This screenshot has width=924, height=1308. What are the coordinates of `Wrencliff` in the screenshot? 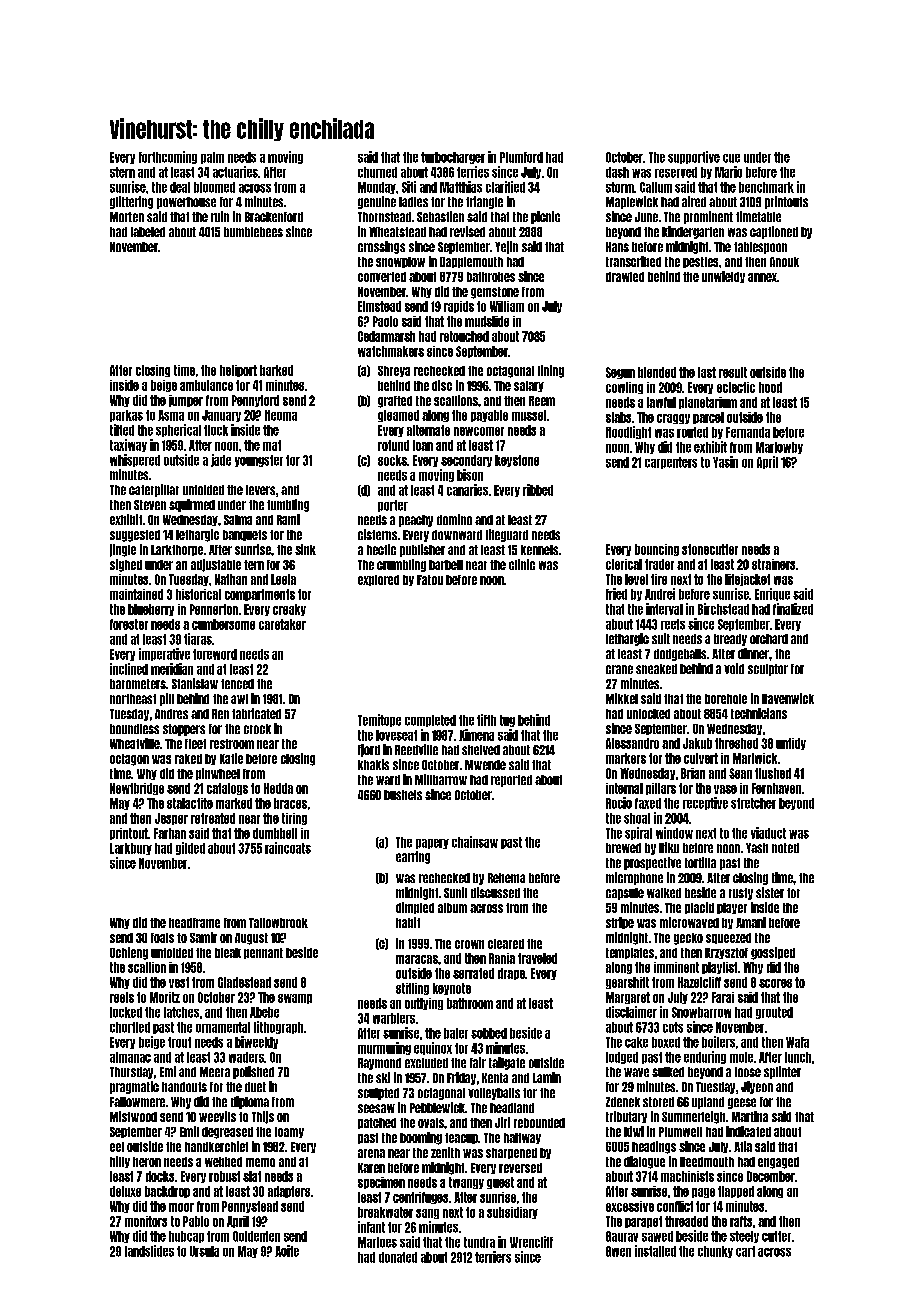 It's located at (531, 1242).
